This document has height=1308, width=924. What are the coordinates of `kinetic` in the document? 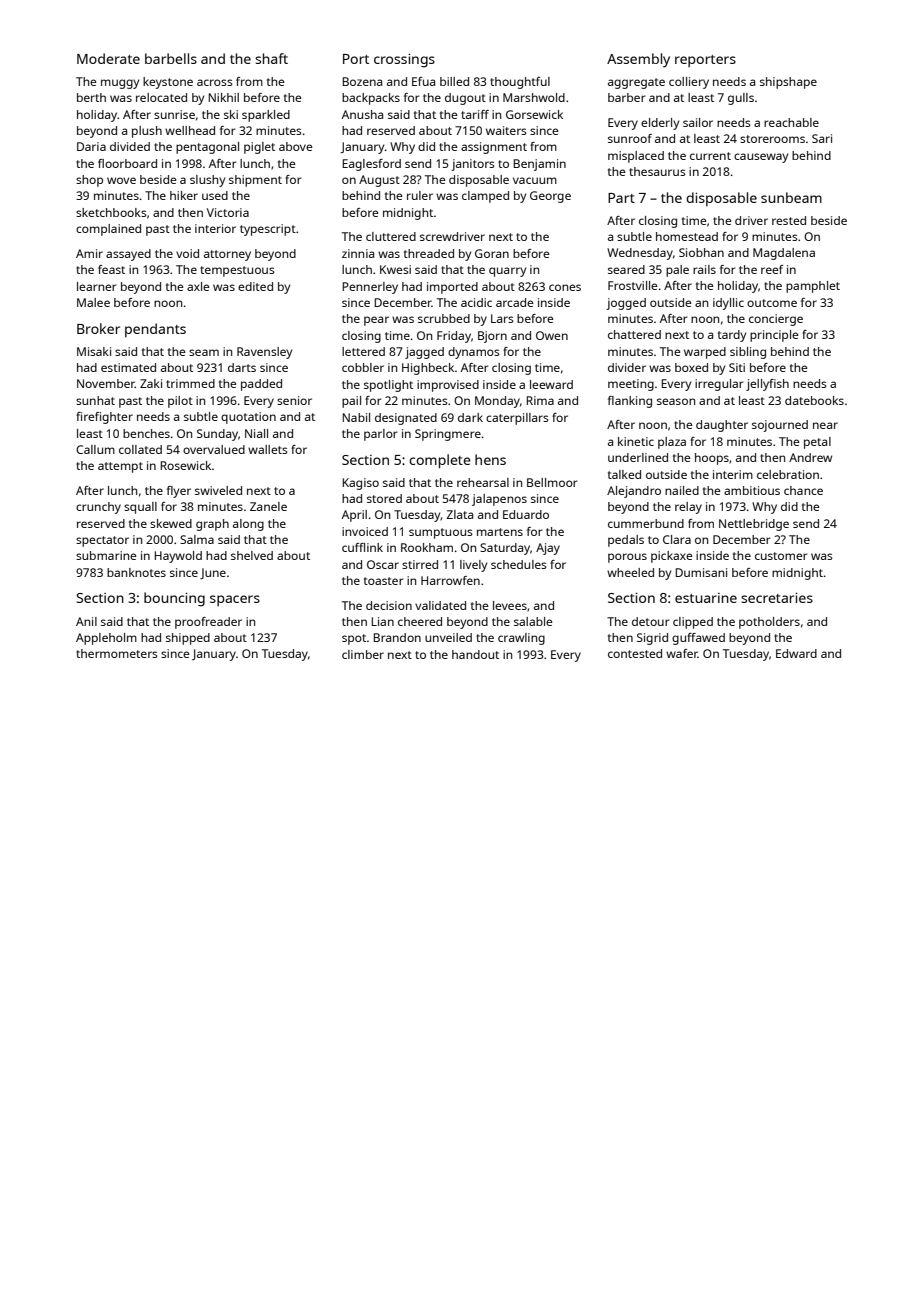 It's located at (636, 441).
